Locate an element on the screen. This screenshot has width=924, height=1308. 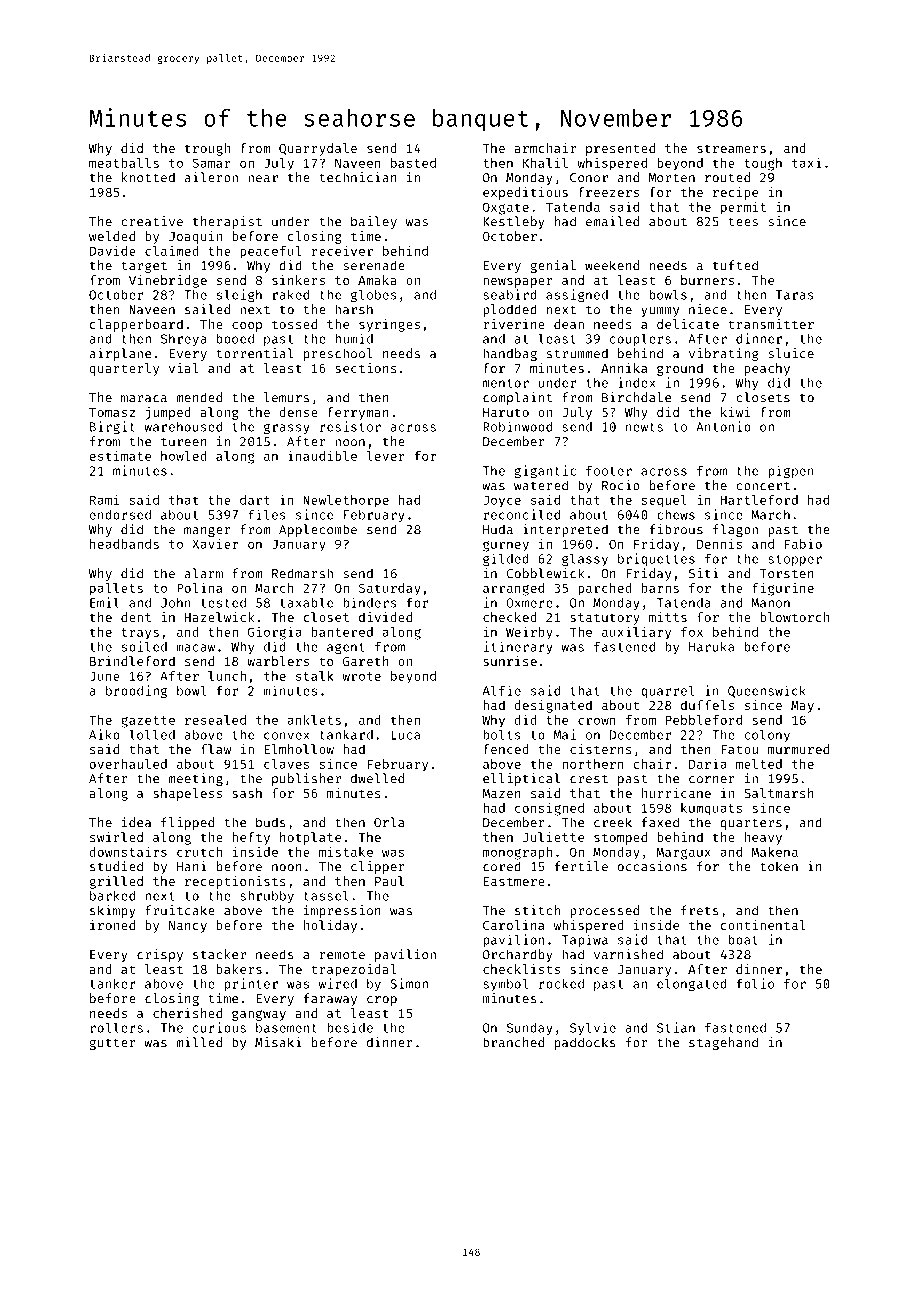
basted is located at coordinates (413, 163).
